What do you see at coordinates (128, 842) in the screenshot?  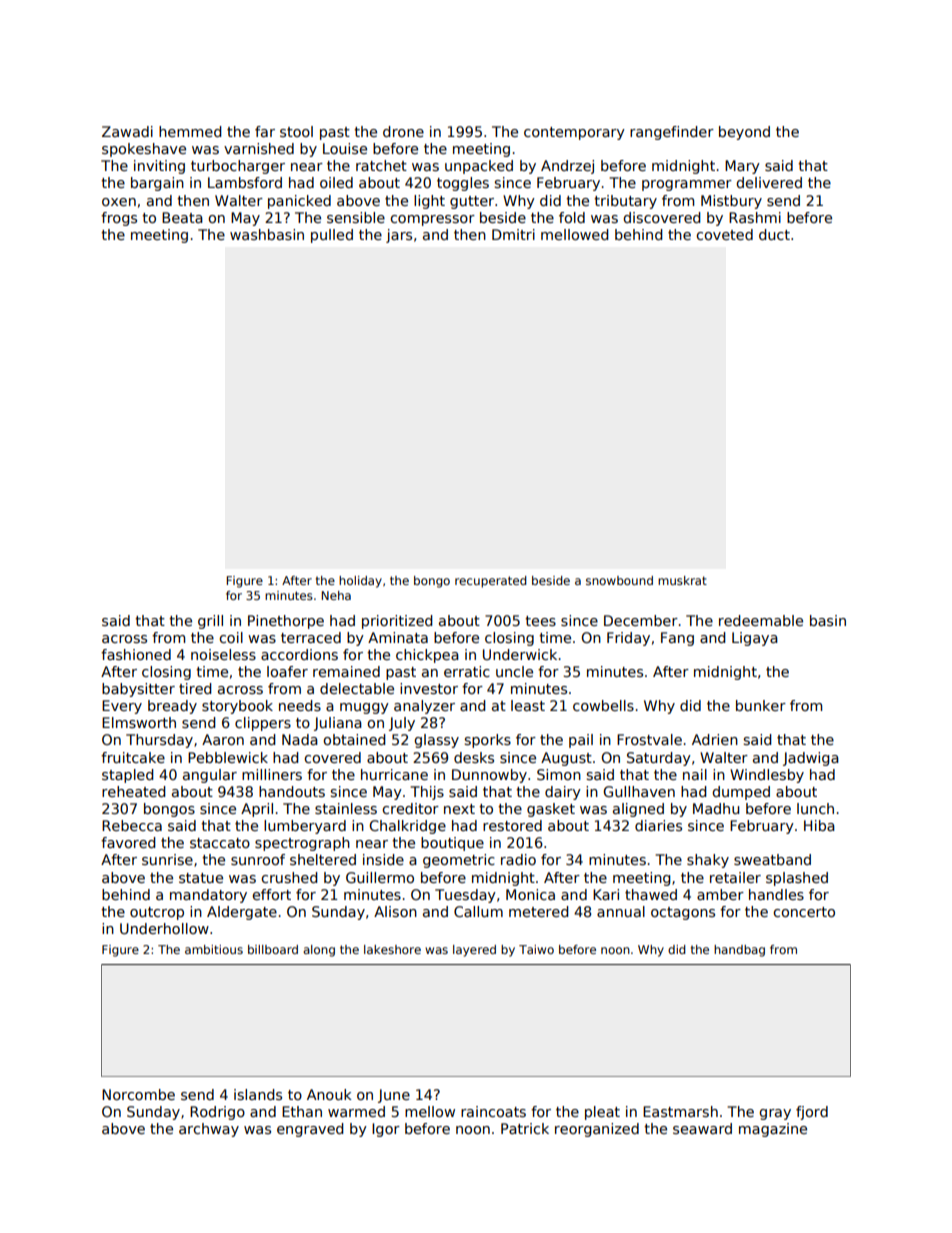 I see `favored` at bounding box center [128, 842].
